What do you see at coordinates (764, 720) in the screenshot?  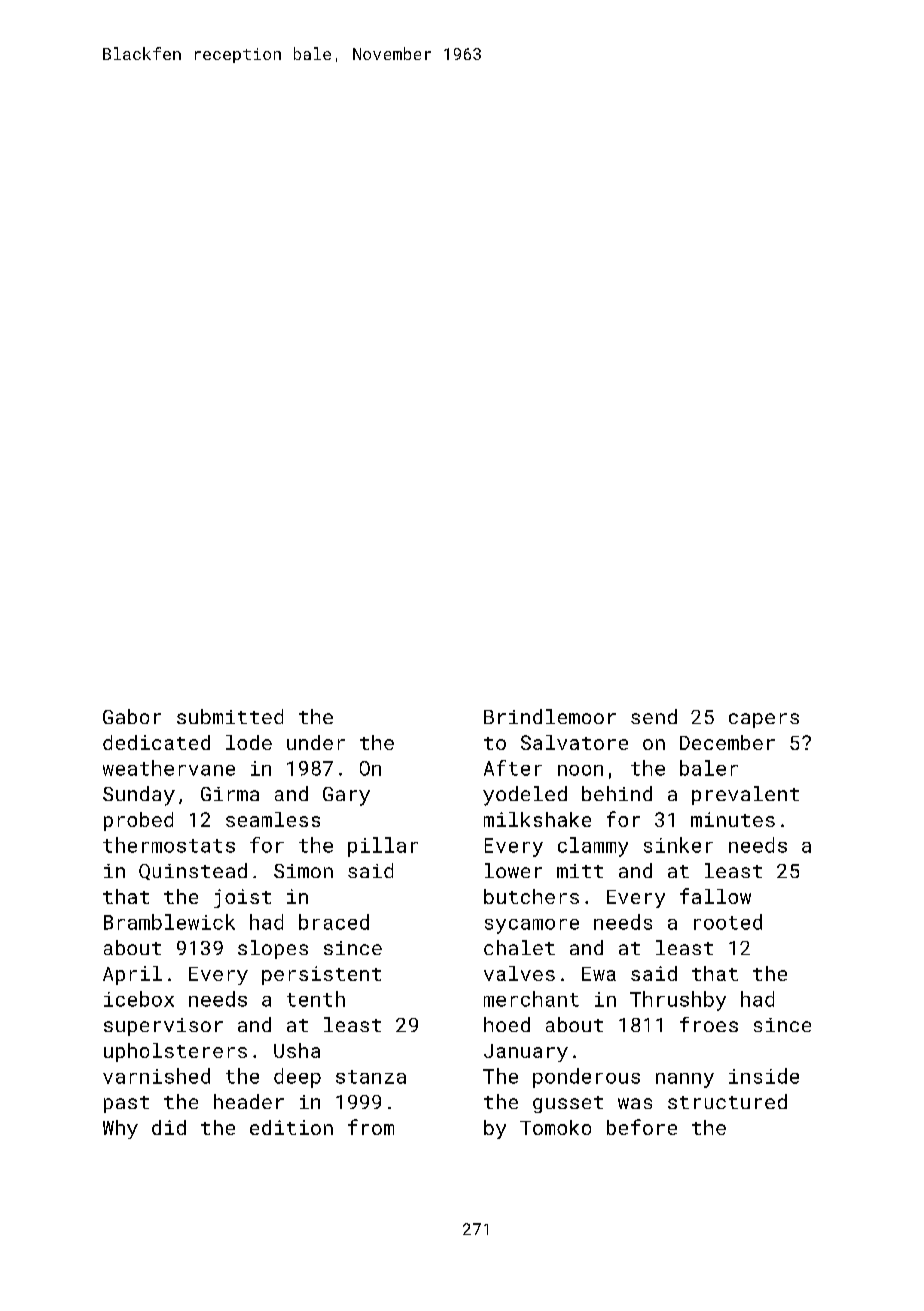 I see `capers` at bounding box center [764, 720].
